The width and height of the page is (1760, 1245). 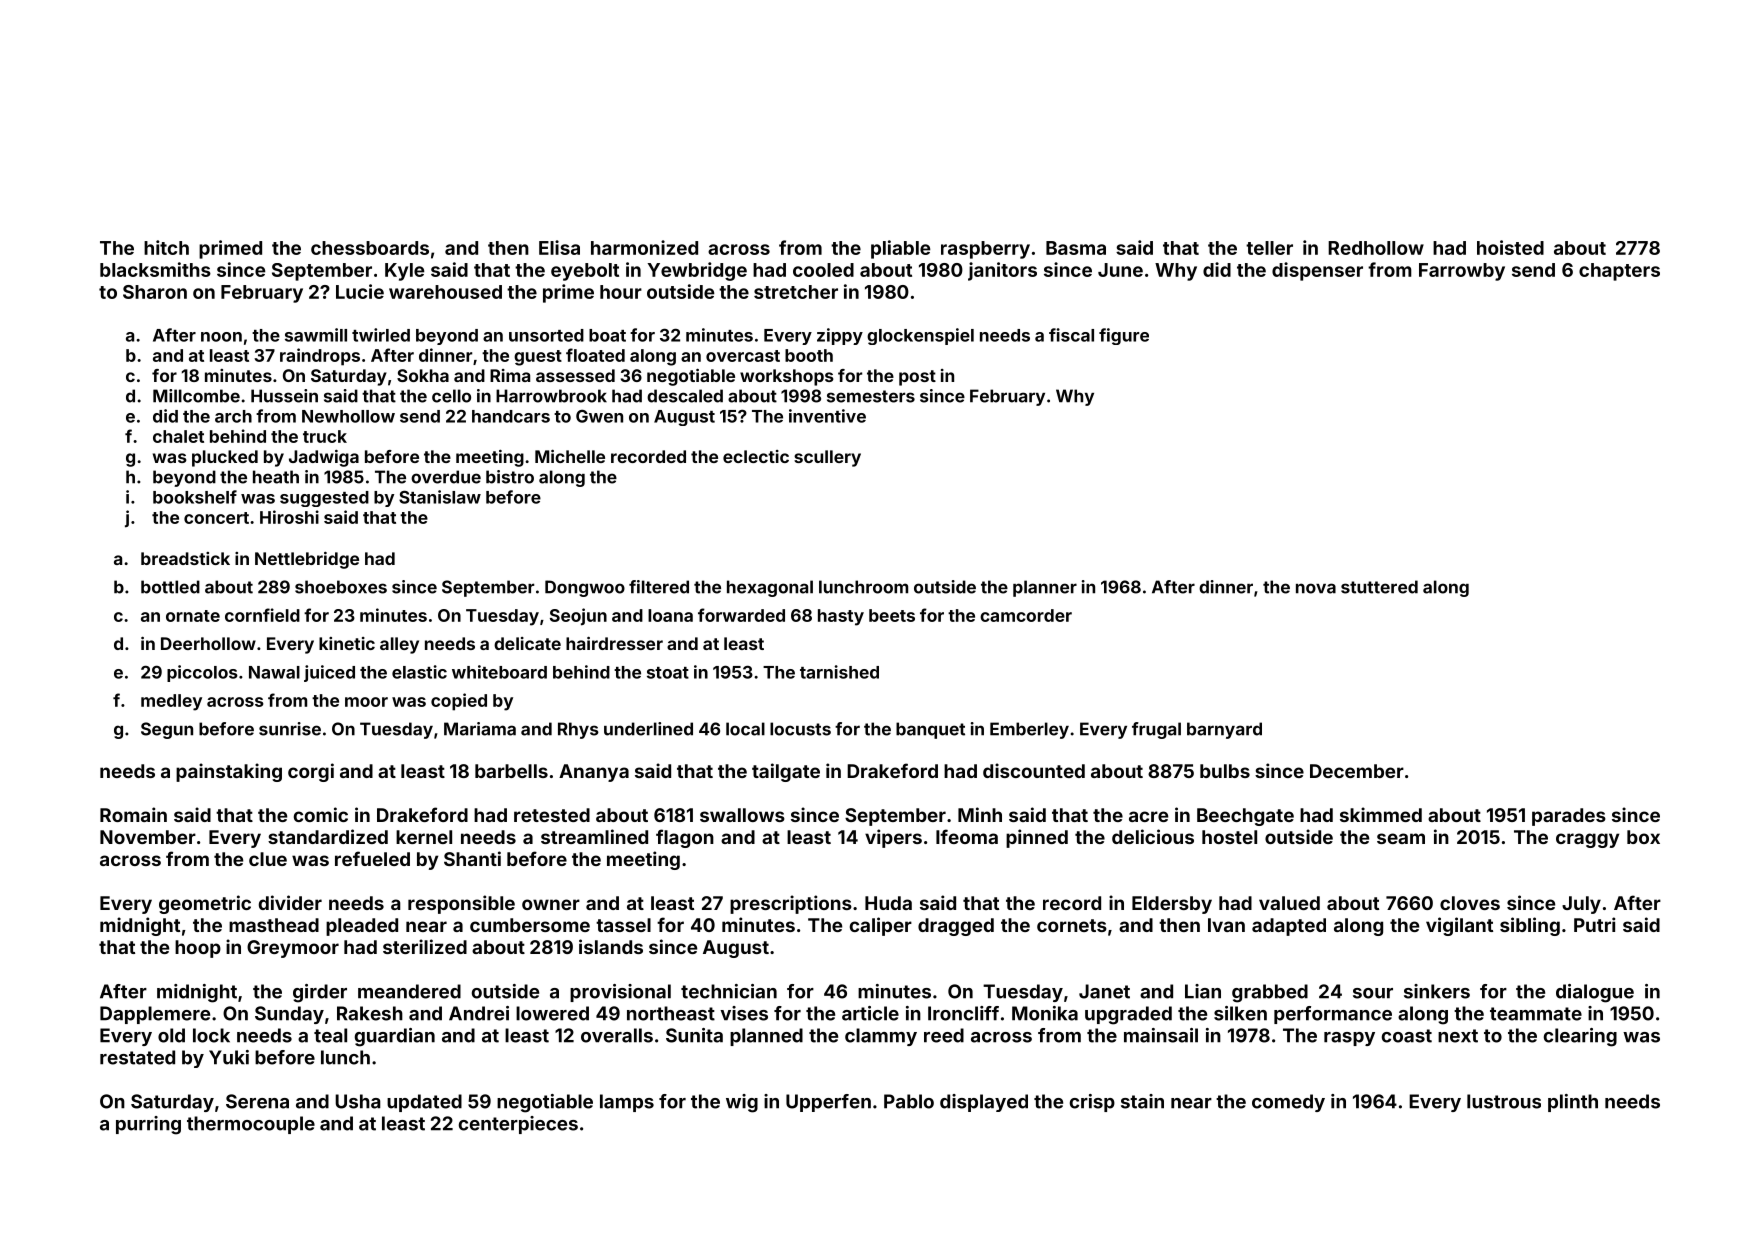 What do you see at coordinates (697, 271) in the page?
I see `Yewbridge` at bounding box center [697, 271].
